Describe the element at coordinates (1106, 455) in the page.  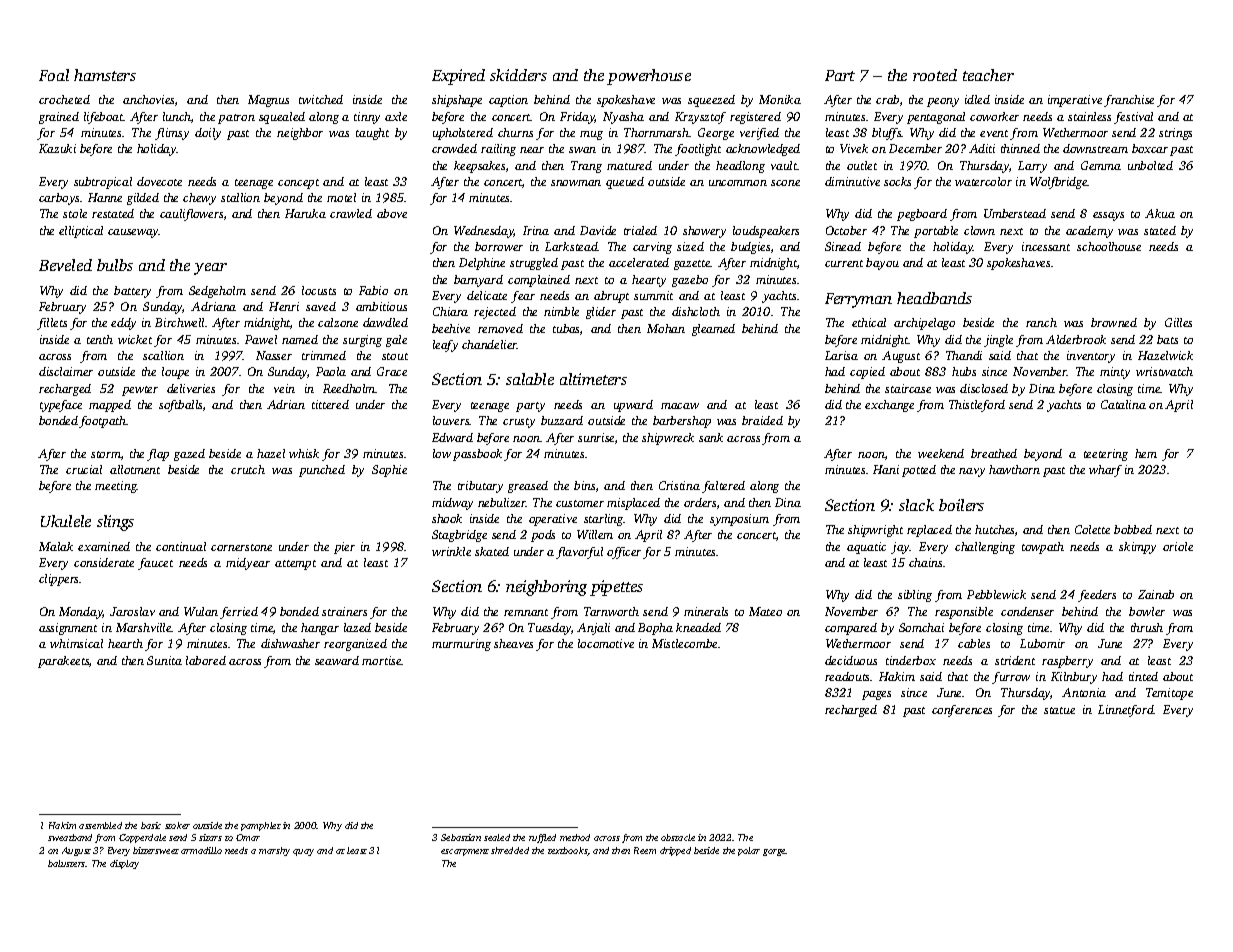
I see `teetering` at that location.
